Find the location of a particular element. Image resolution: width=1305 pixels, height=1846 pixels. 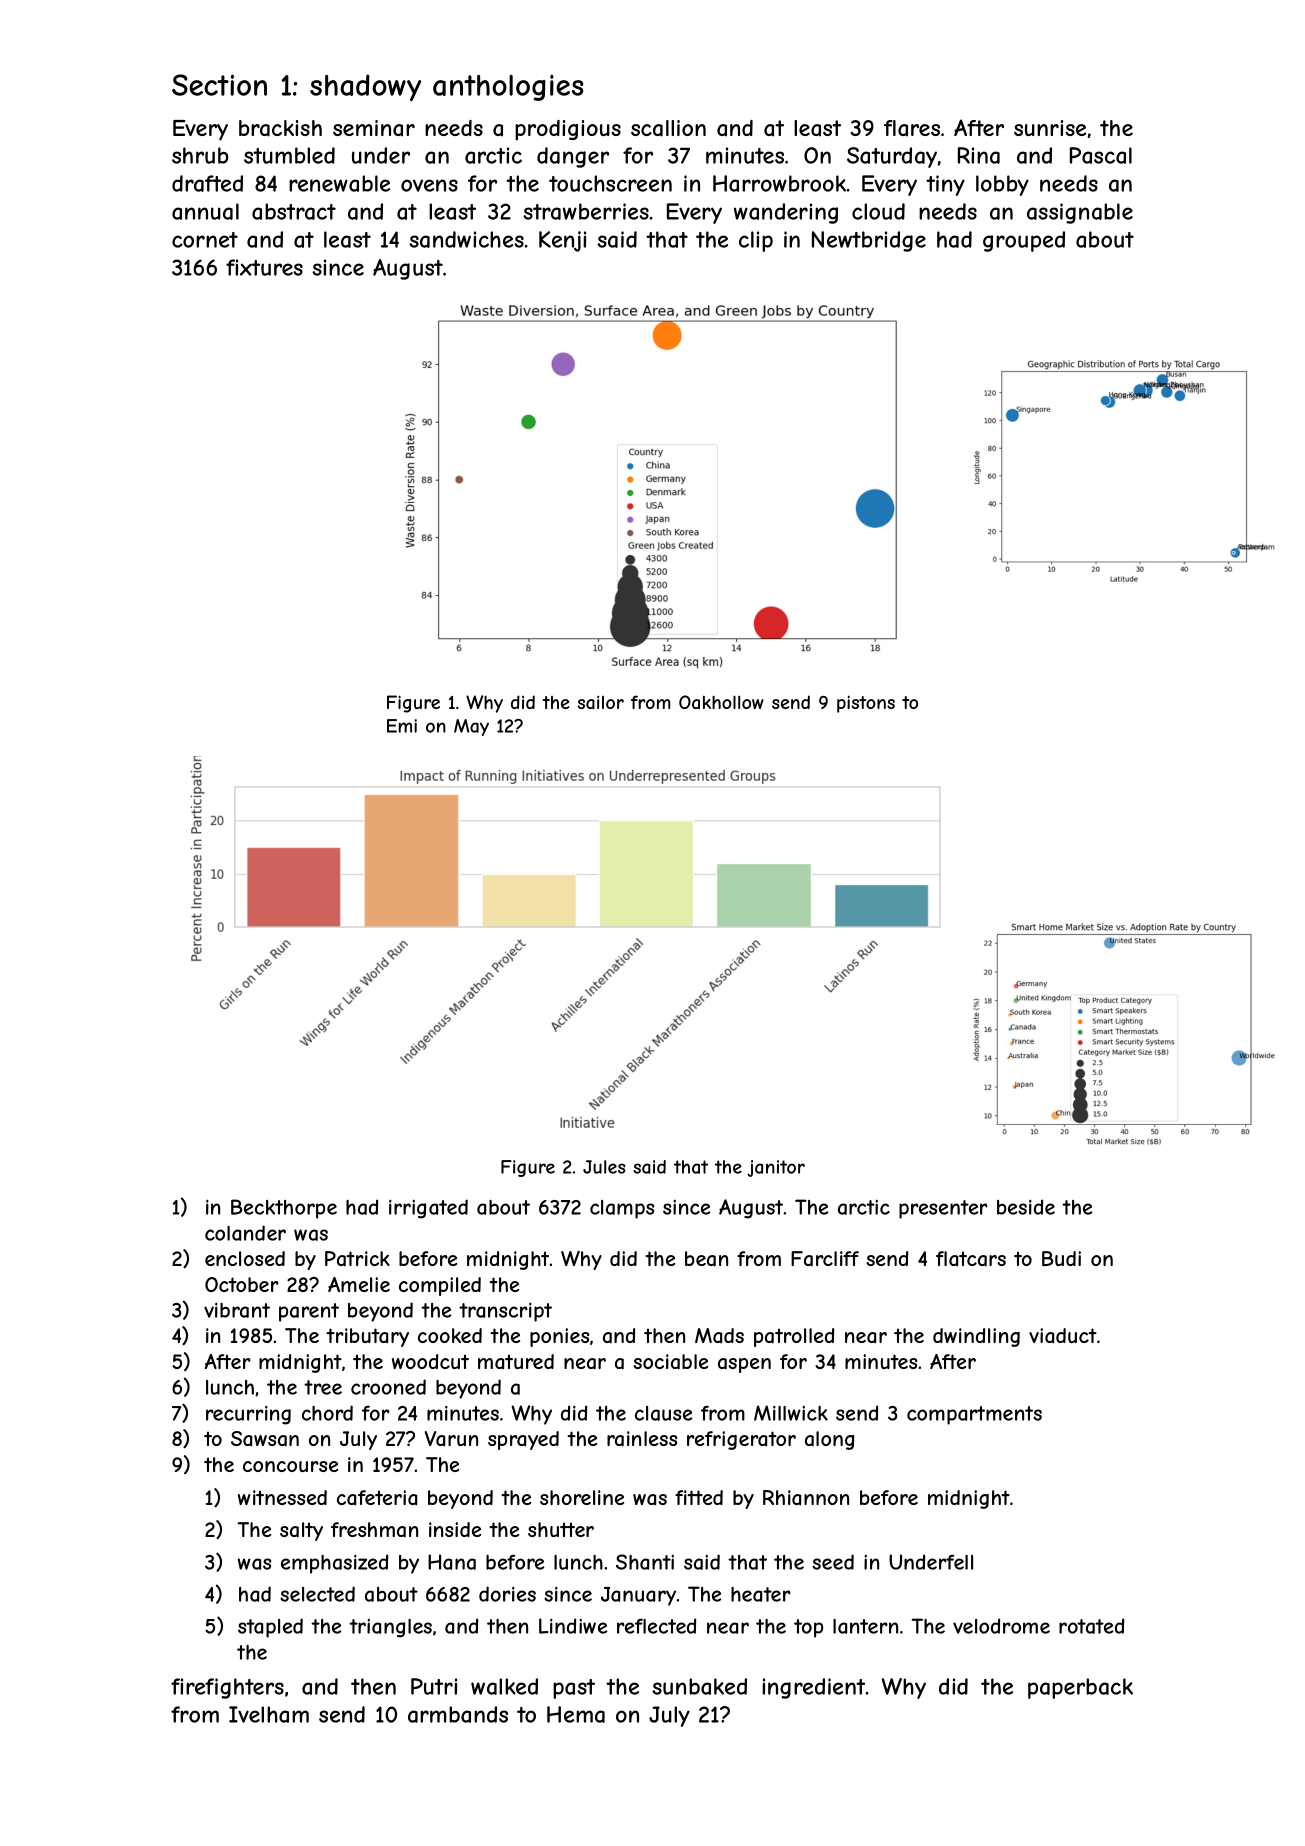

pistons is located at coordinates (866, 704).
